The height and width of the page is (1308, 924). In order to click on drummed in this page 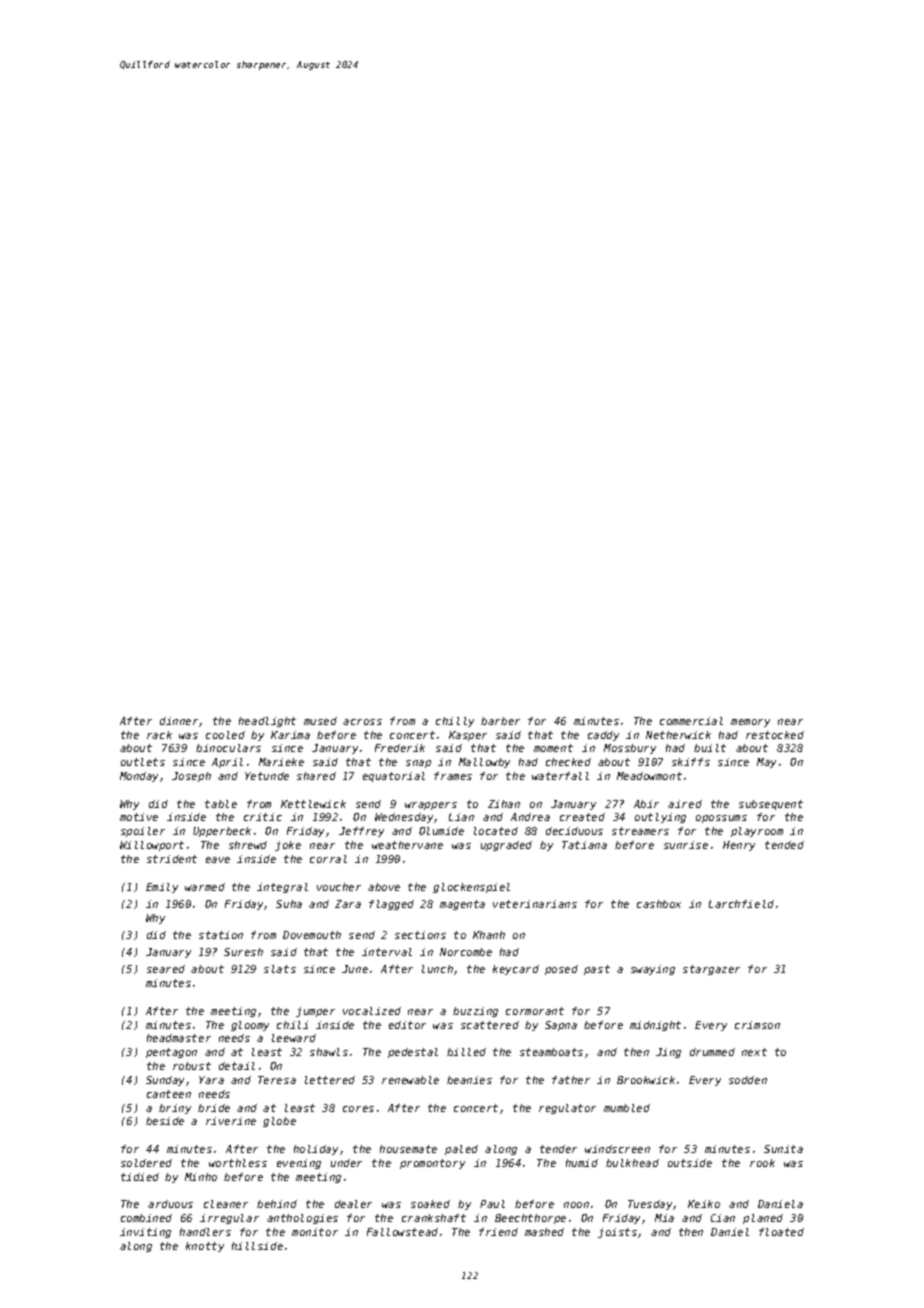, I will do `click(712, 1052)`.
